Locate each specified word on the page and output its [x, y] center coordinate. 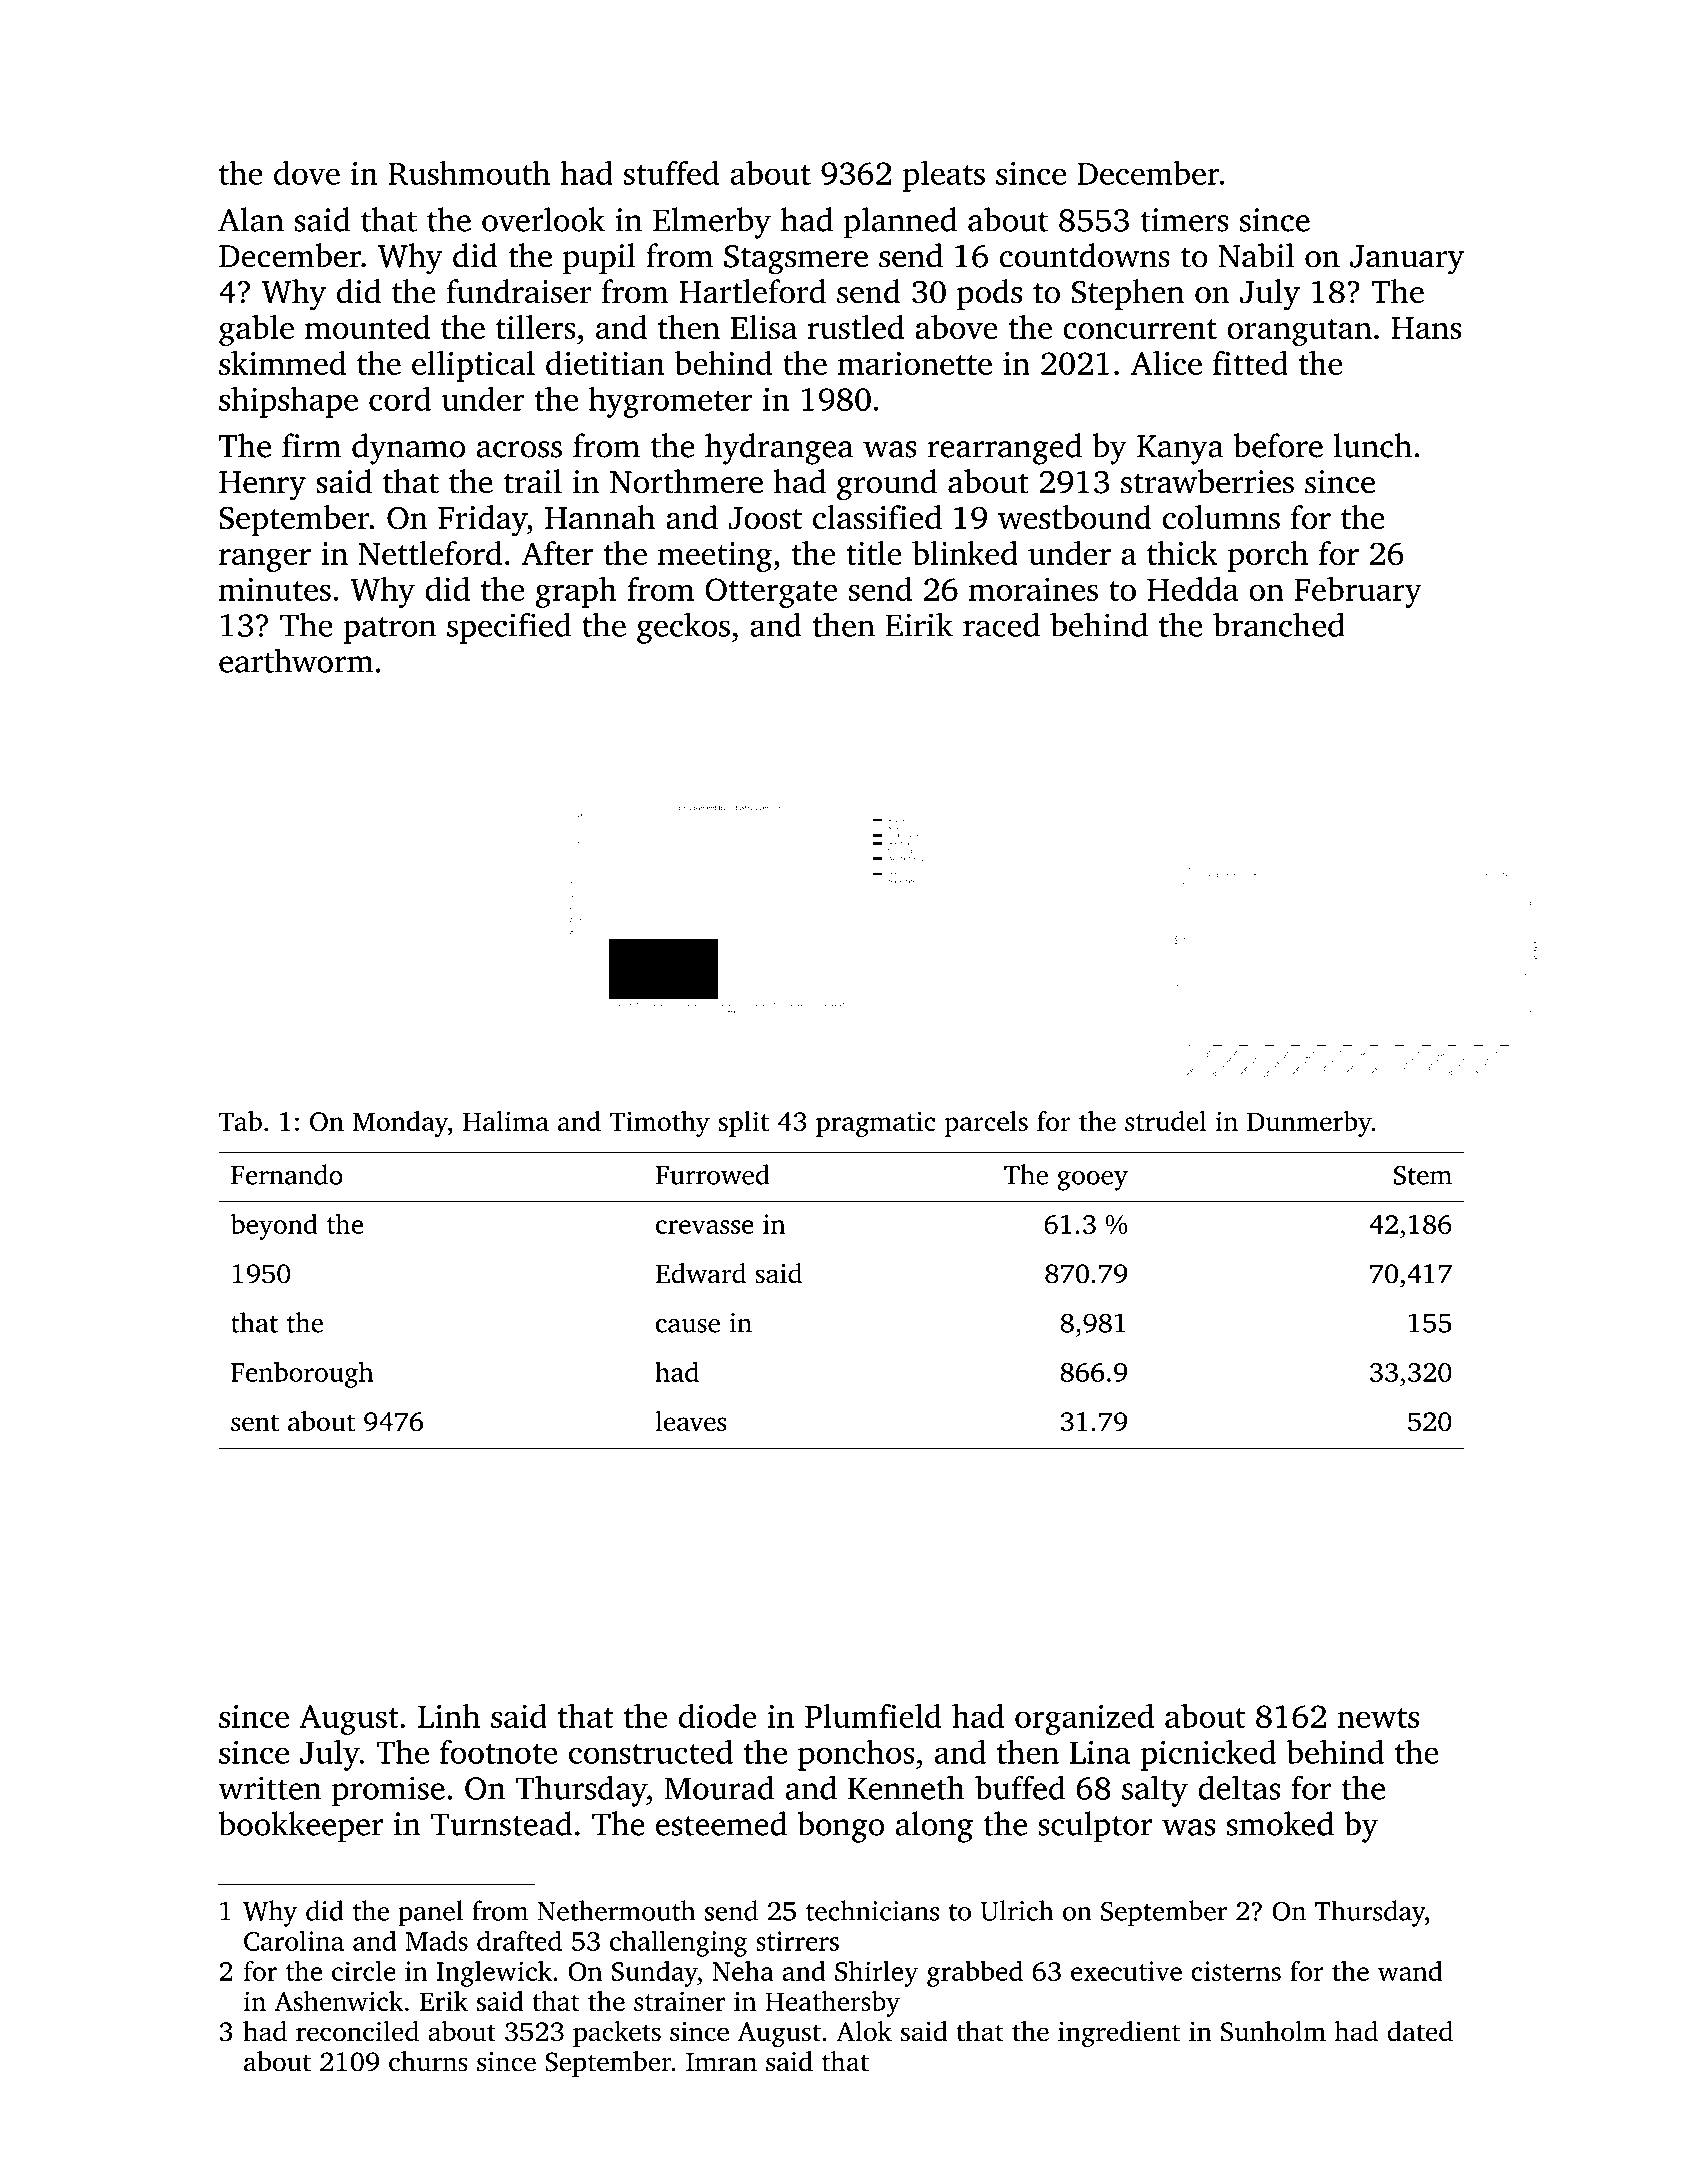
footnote [499, 1751]
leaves [691, 1421]
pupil [599, 258]
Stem [1423, 1175]
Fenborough [302, 1374]
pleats [944, 176]
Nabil [1256, 255]
